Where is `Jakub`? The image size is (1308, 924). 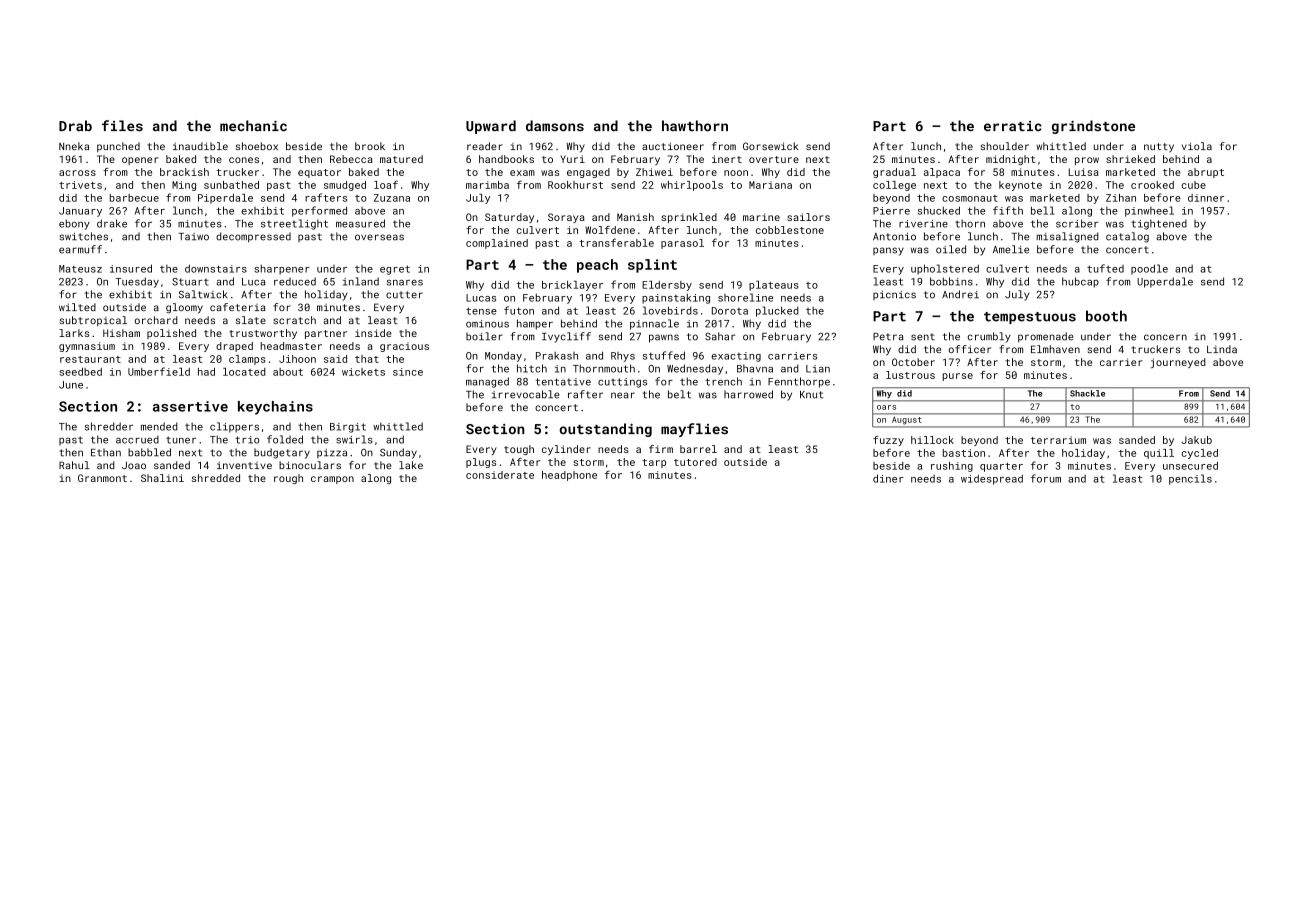
Jakub is located at coordinates (1196, 440).
